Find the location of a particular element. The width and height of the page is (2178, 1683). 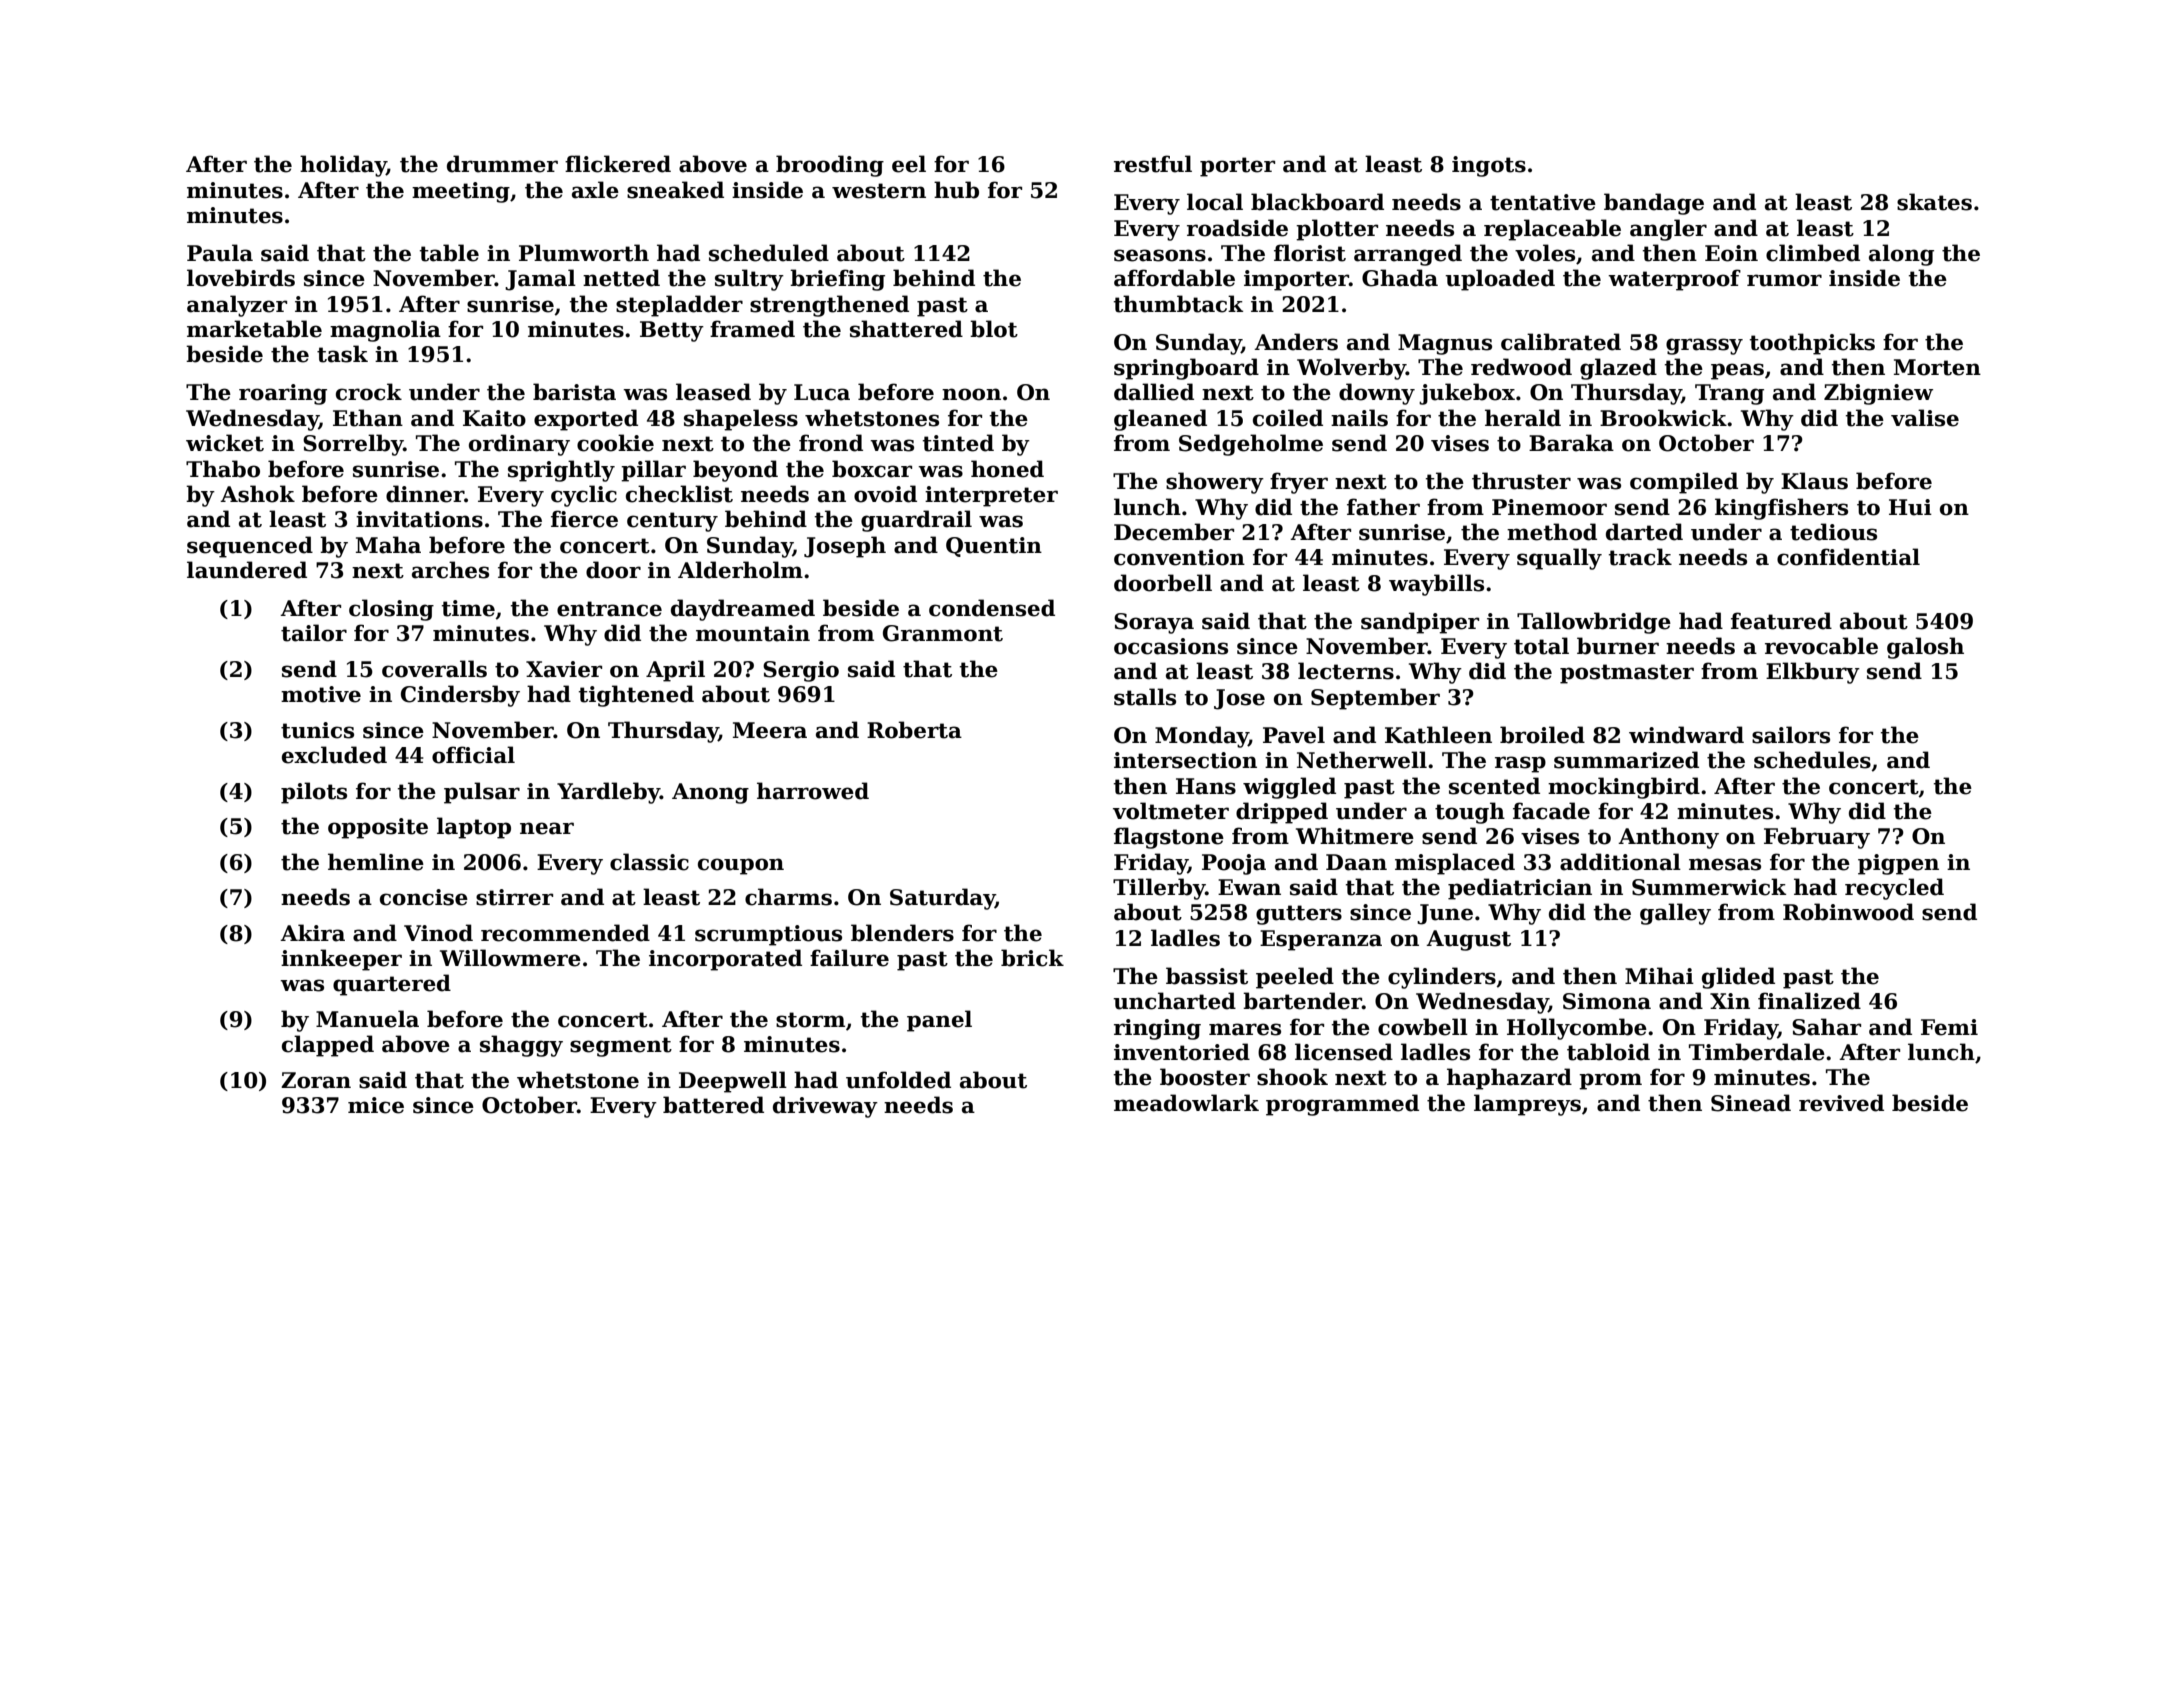

Akira is located at coordinates (312, 933).
